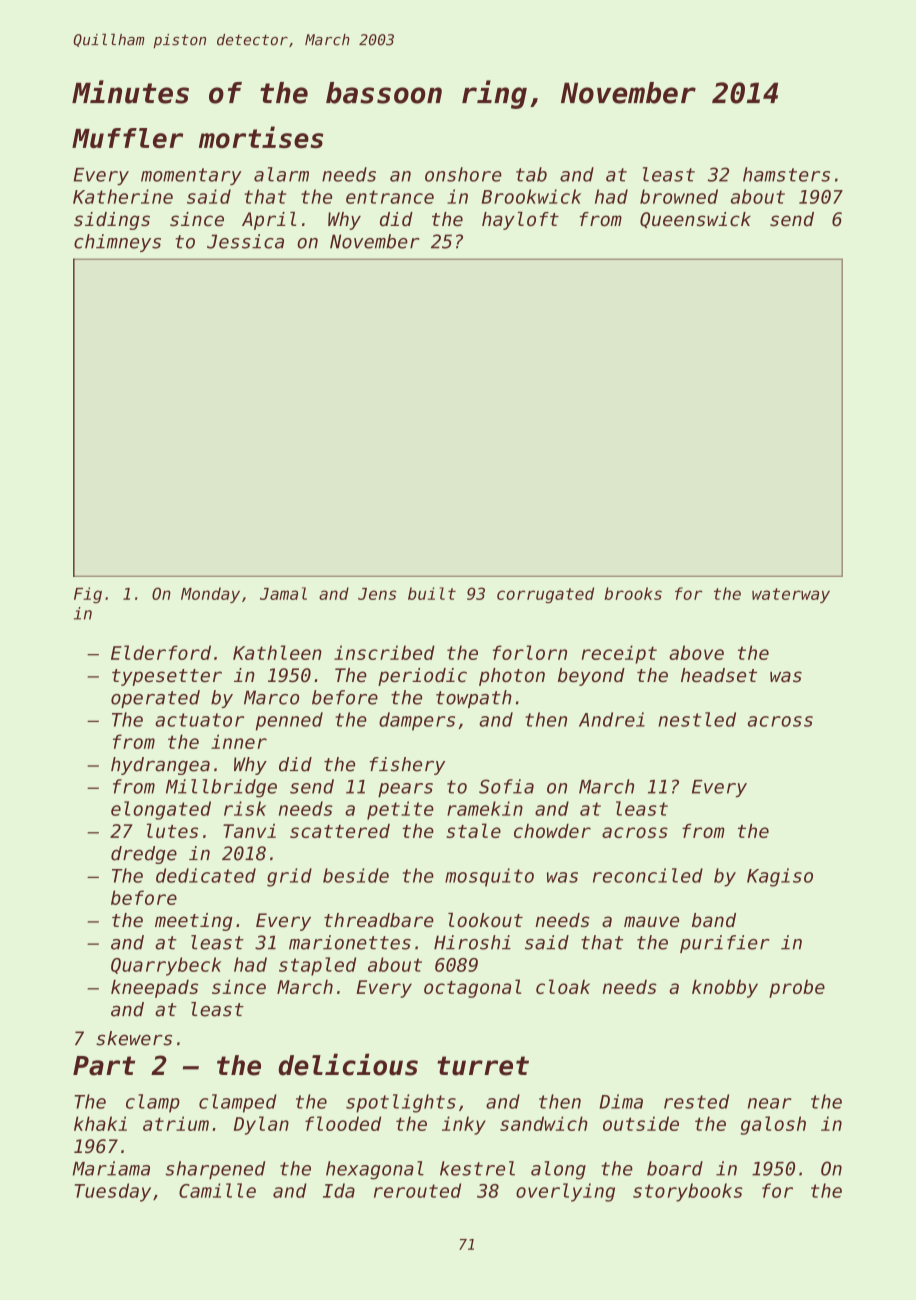 The height and width of the page is (1300, 916). Describe the element at coordinates (773, 1125) in the page. I see `galosh` at that location.
